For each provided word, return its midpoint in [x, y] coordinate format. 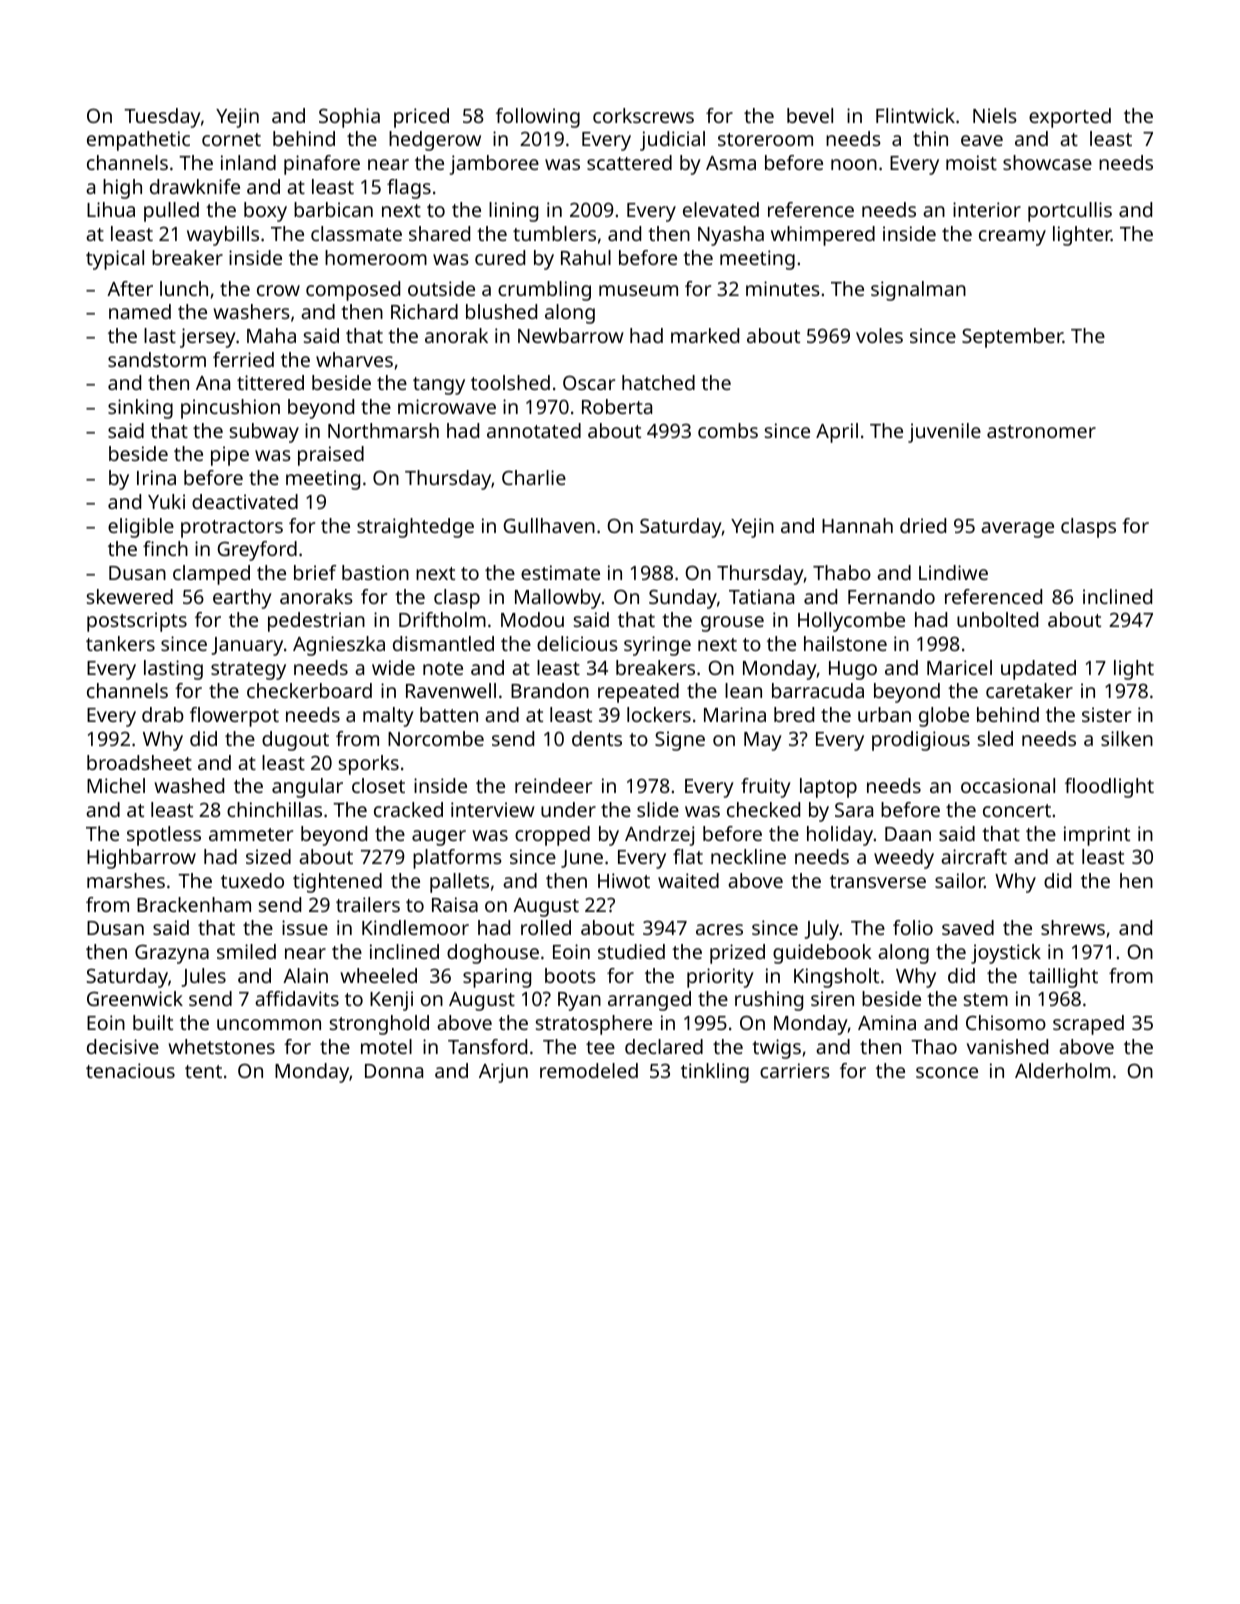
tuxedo [252, 880]
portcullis [1070, 212]
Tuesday [162, 118]
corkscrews [643, 115]
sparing [497, 978]
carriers [795, 1070]
